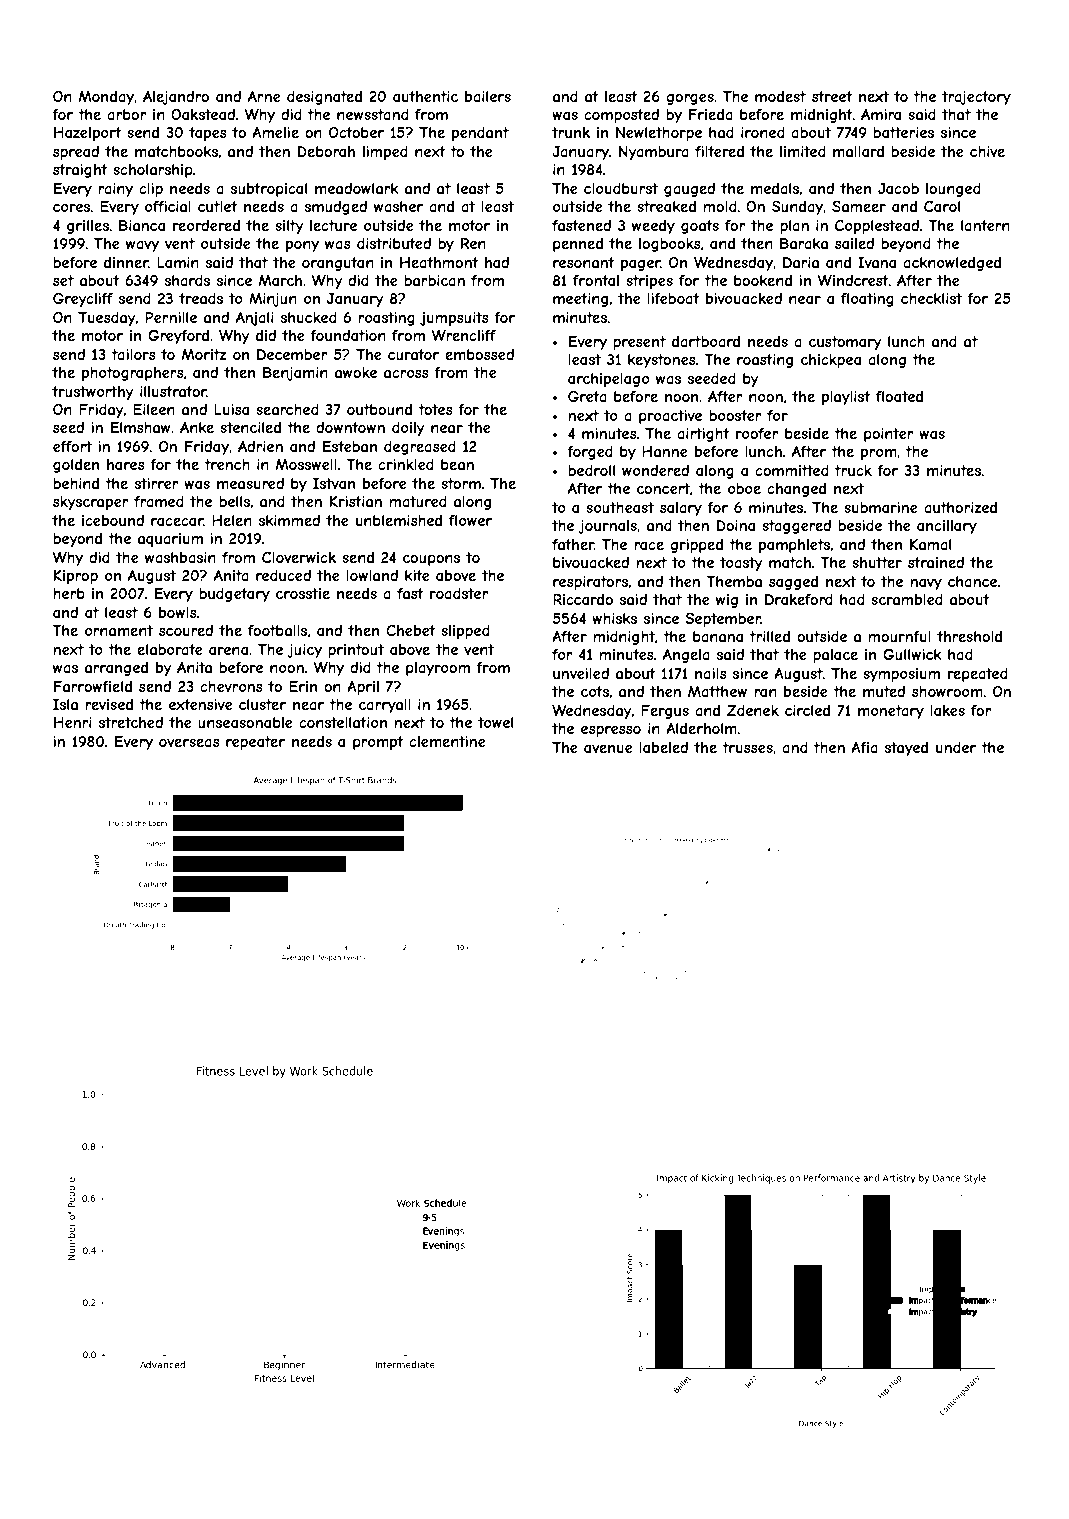  Describe the element at coordinates (595, 691) in the screenshot. I see `cots` at that location.
